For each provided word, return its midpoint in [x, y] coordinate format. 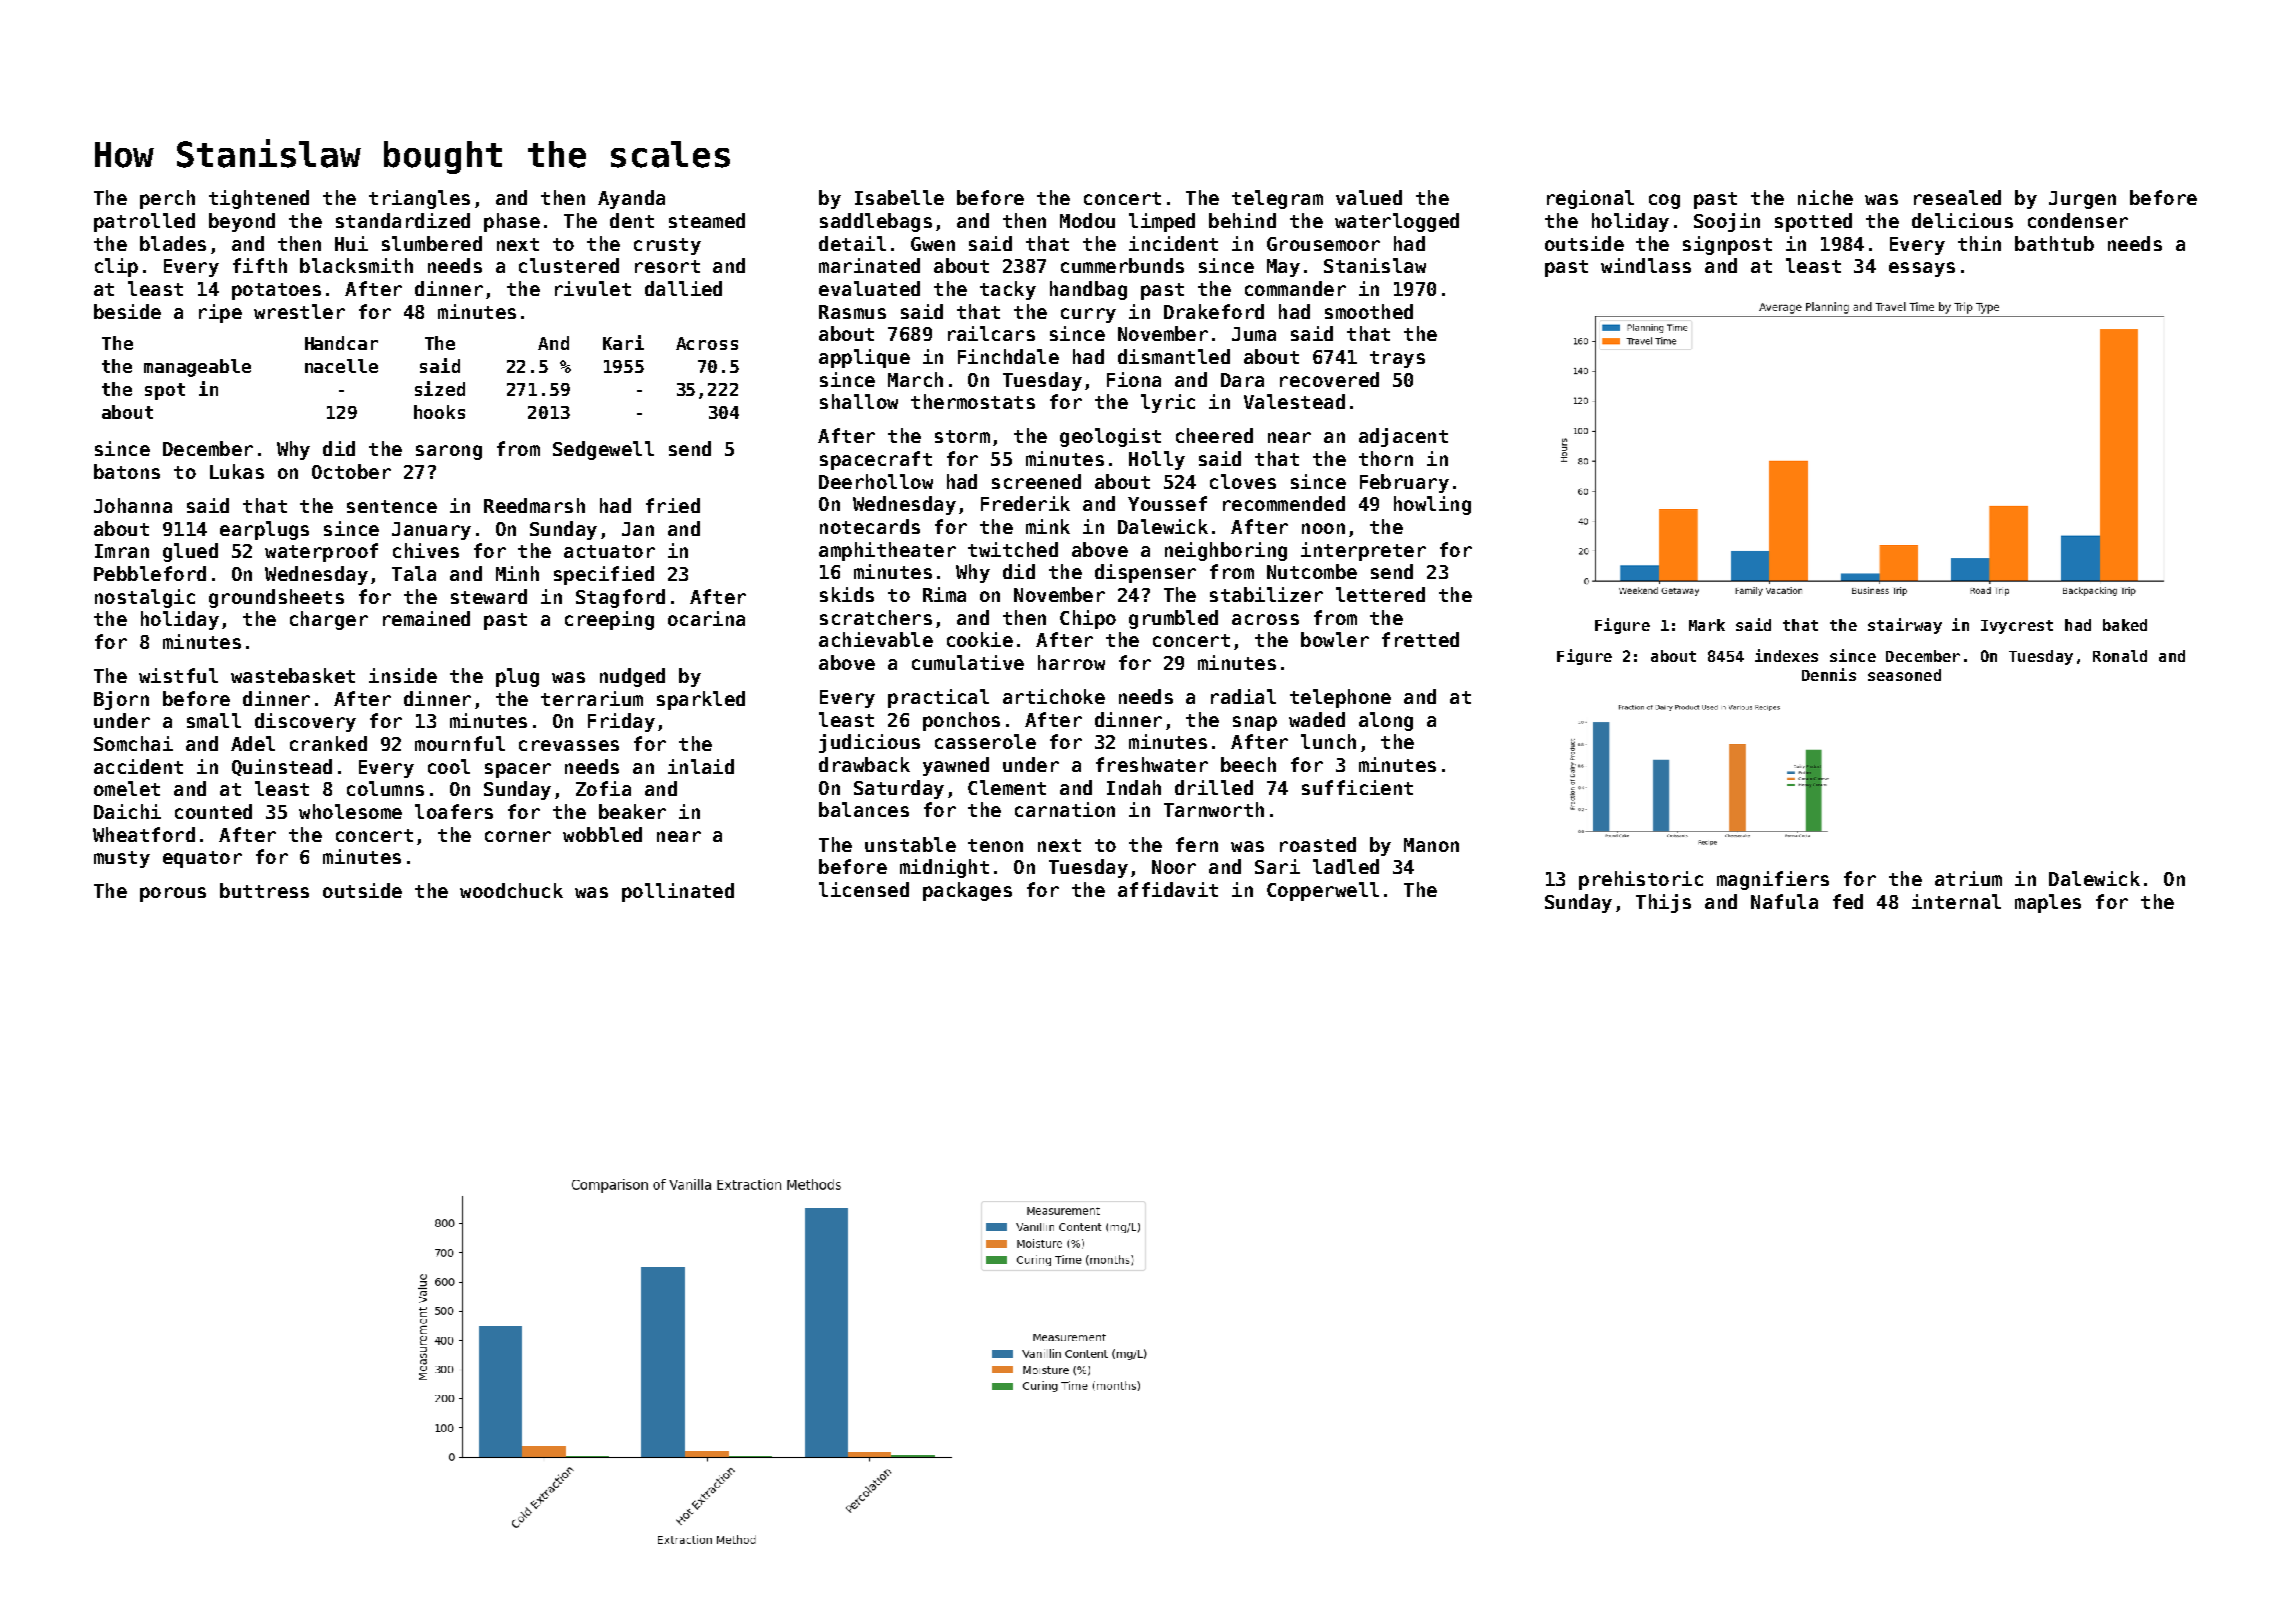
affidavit [1168, 889]
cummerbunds [1122, 265]
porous [173, 894]
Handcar [341, 343]
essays [1922, 269]
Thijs [1663, 903]
